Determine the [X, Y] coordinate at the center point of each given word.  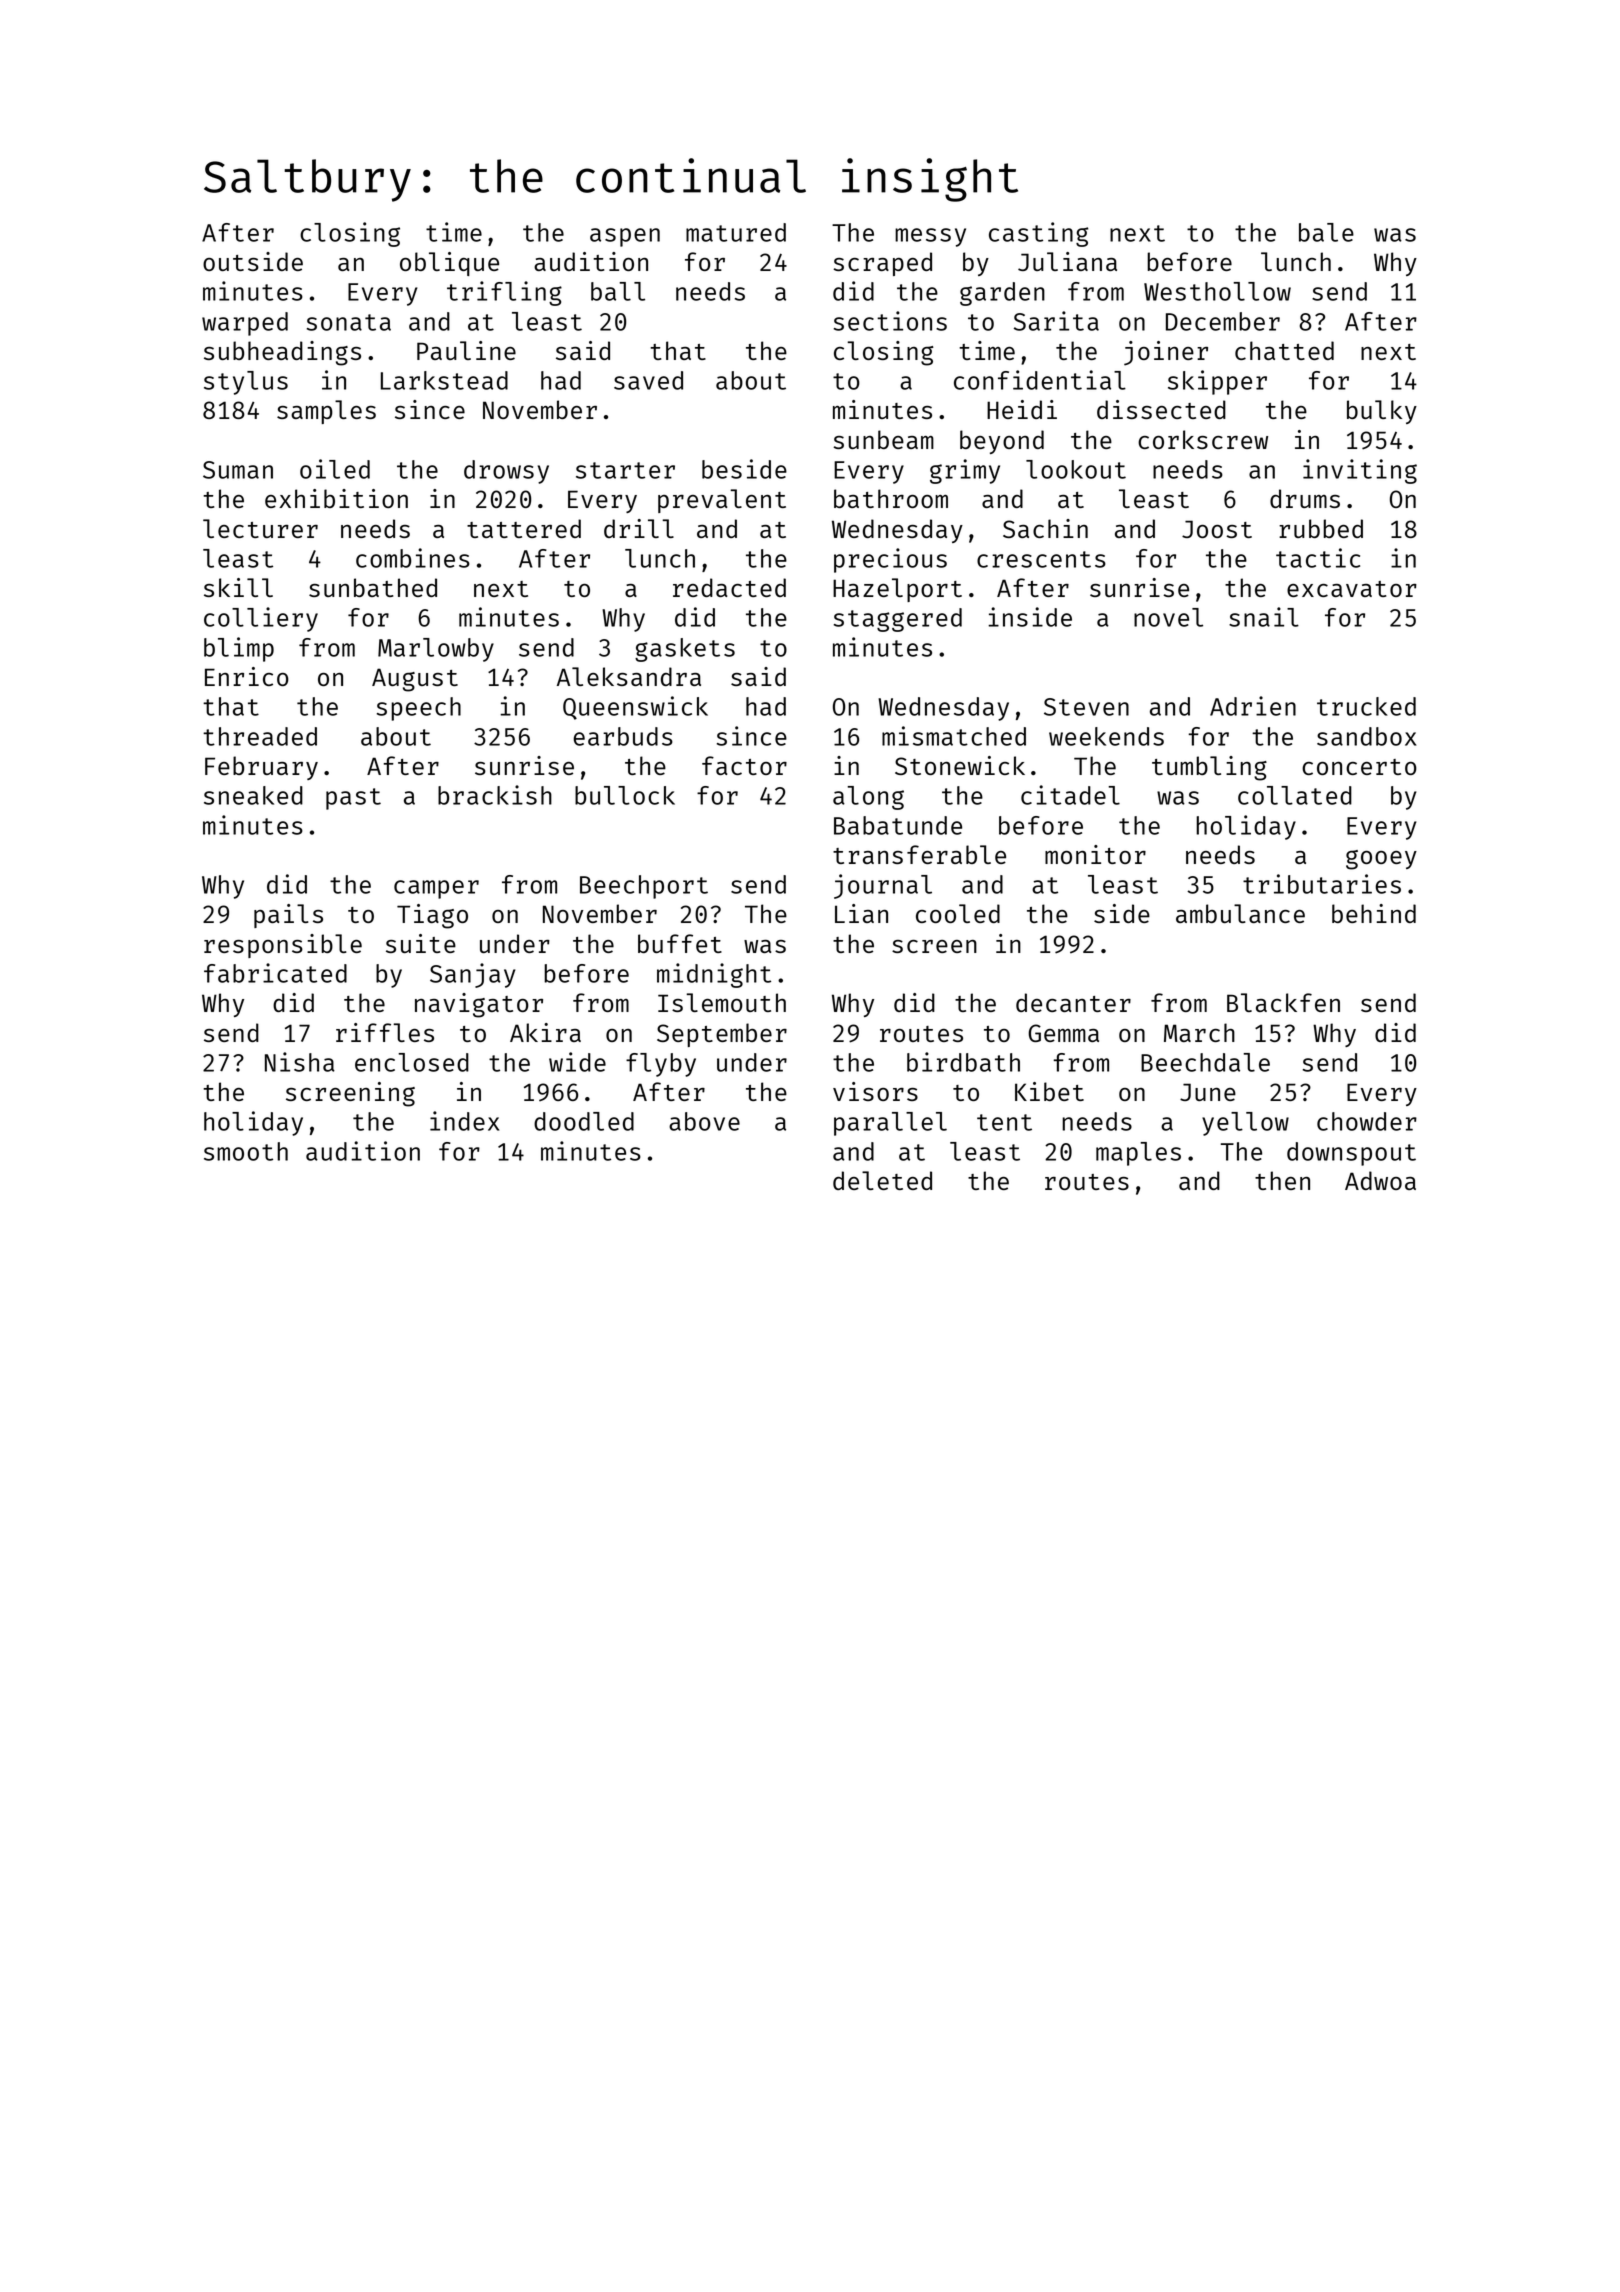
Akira [545, 1032]
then [1282, 1180]
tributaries [1322, 884]
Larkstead [444, 380]
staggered [898, 620]
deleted [882, 1180]
